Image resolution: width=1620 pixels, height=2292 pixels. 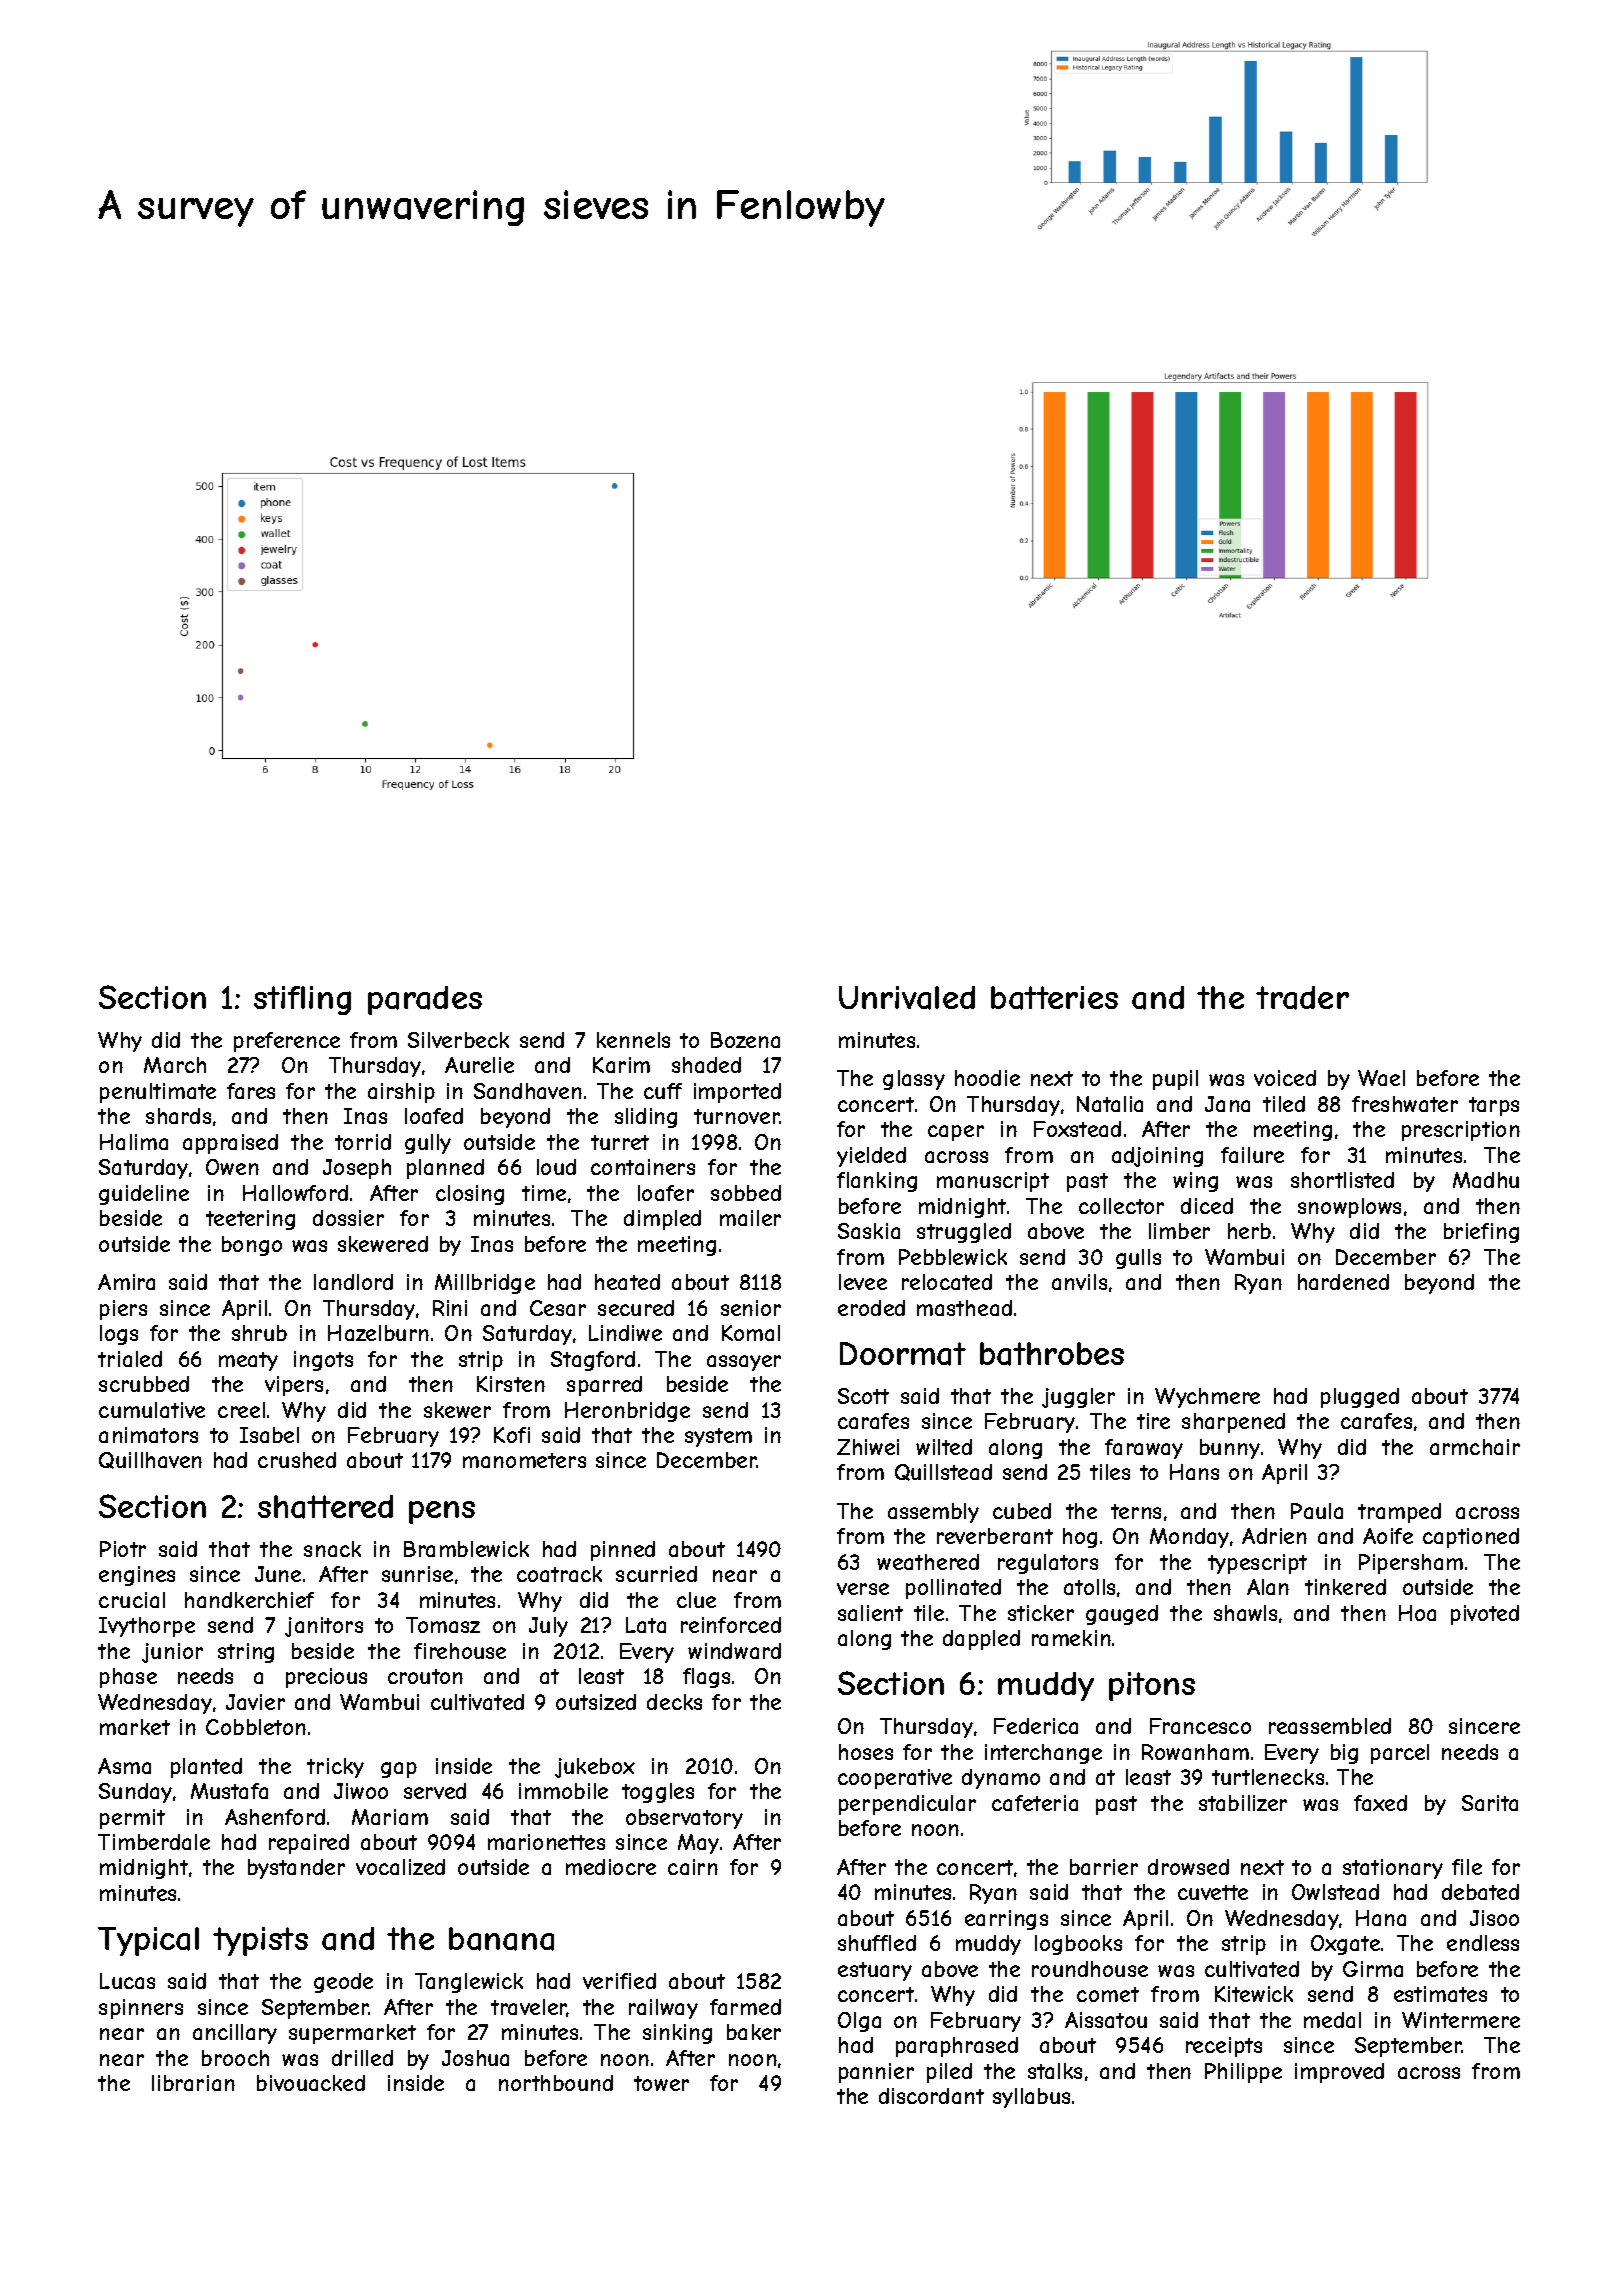 I want to click on windward, so click(x=734, y=1651).
